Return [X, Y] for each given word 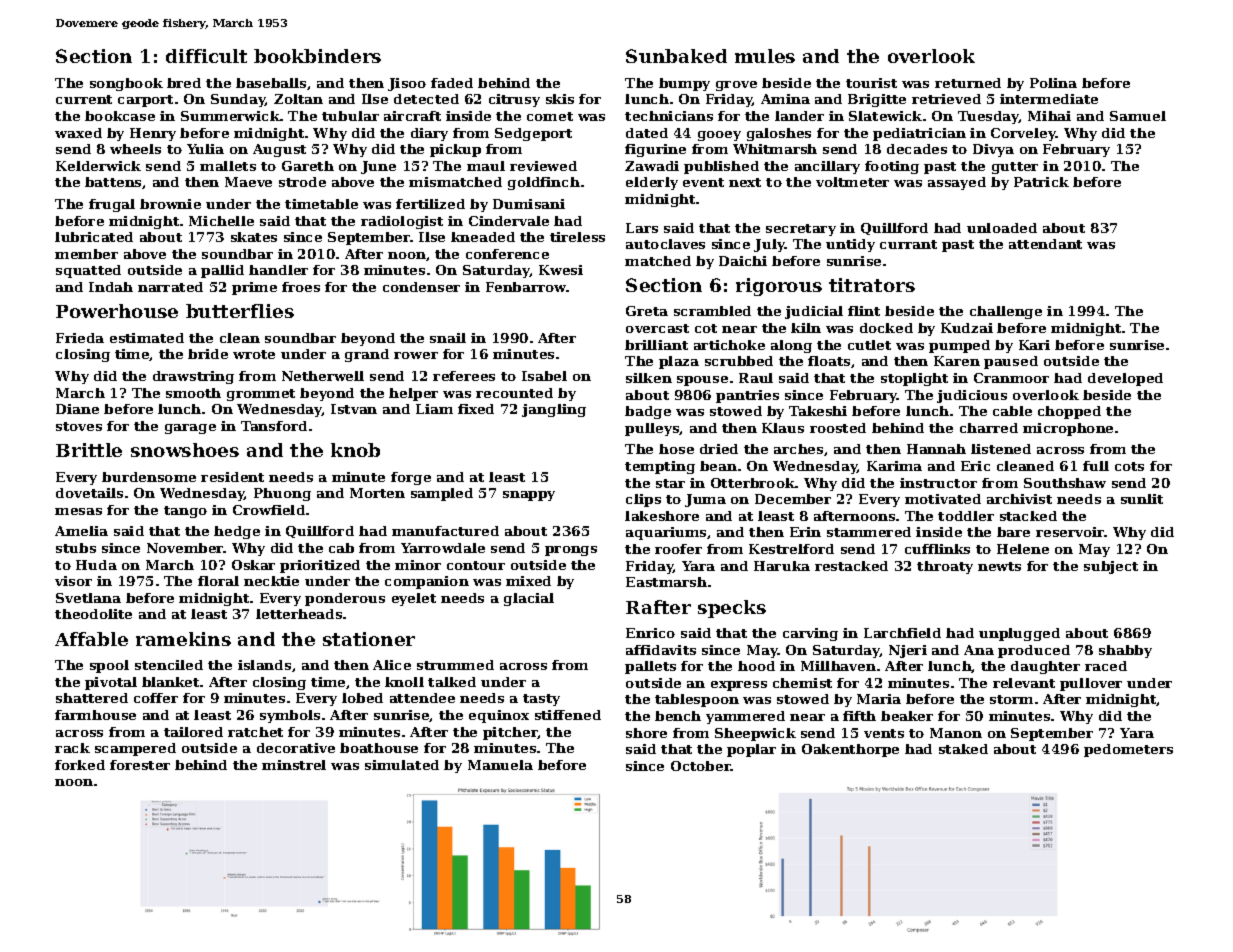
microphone [1068, 429]
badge [648, 412]
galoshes [779, 134]
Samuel [1138, 116]
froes [301, 287]
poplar [751, 750]
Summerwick [230, 116]
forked [80, 765]
